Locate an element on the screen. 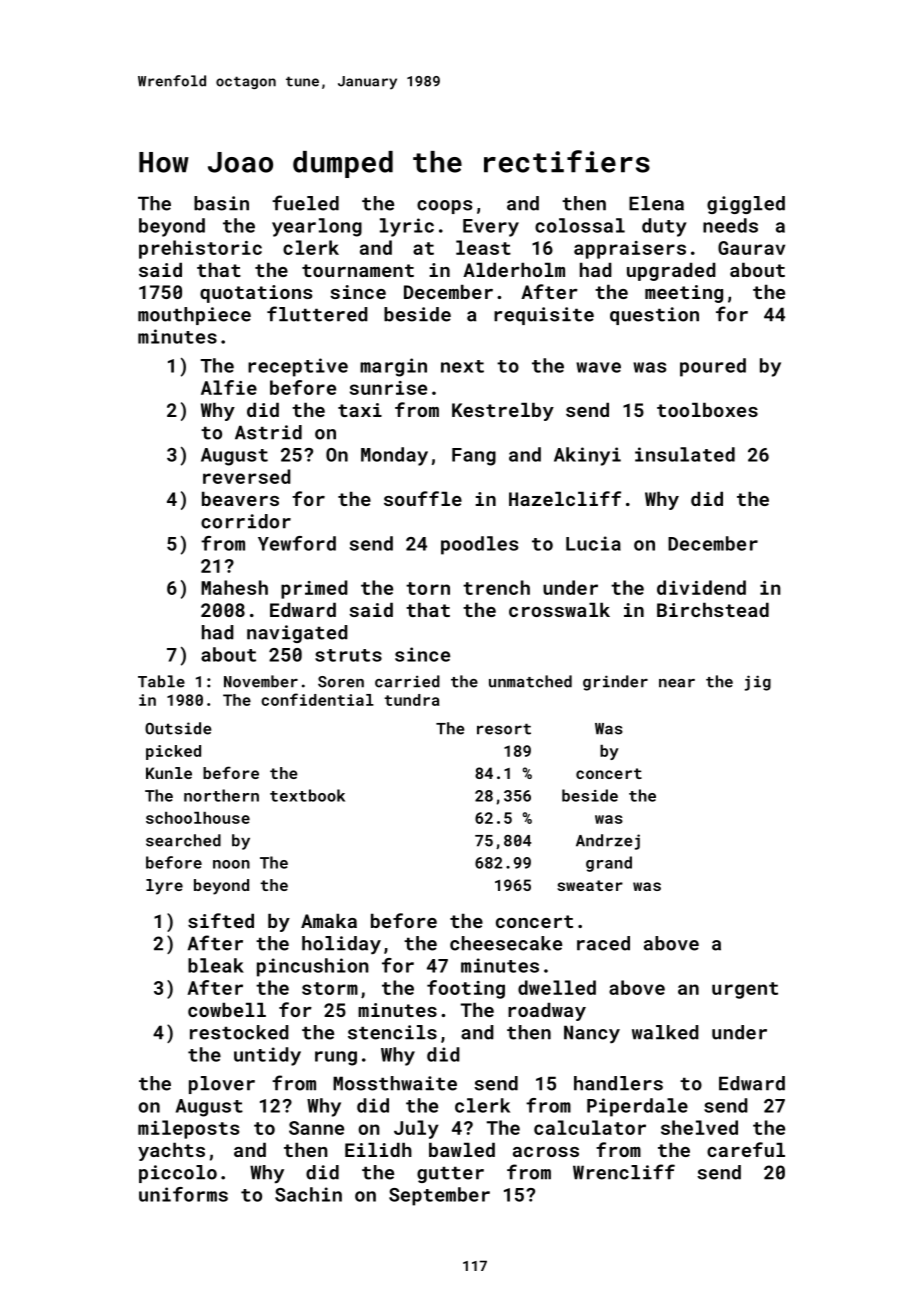  Outside is located at coordinates (178, 728).
